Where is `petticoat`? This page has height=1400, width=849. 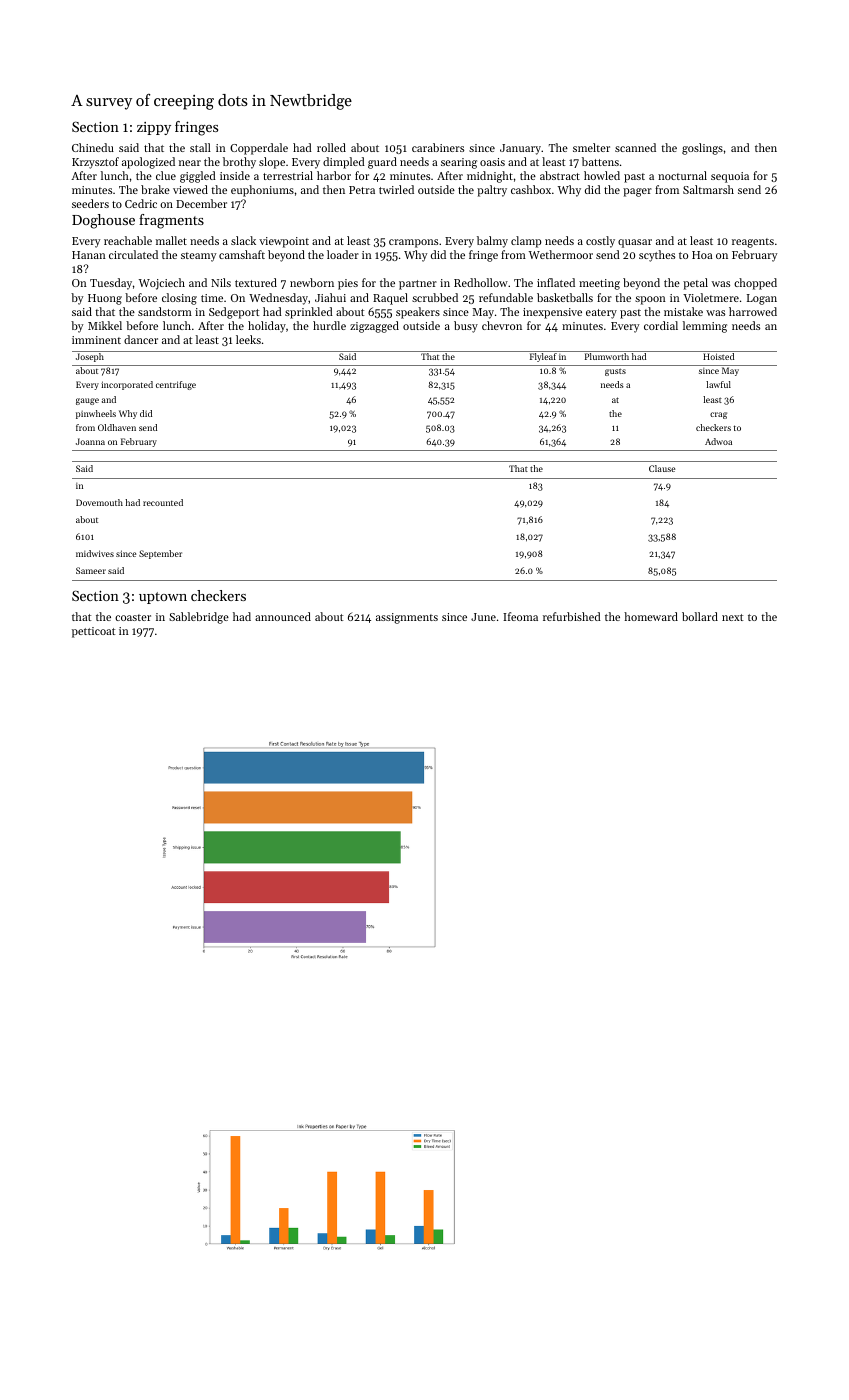 petticoat is located at coordinates (94, 632).
